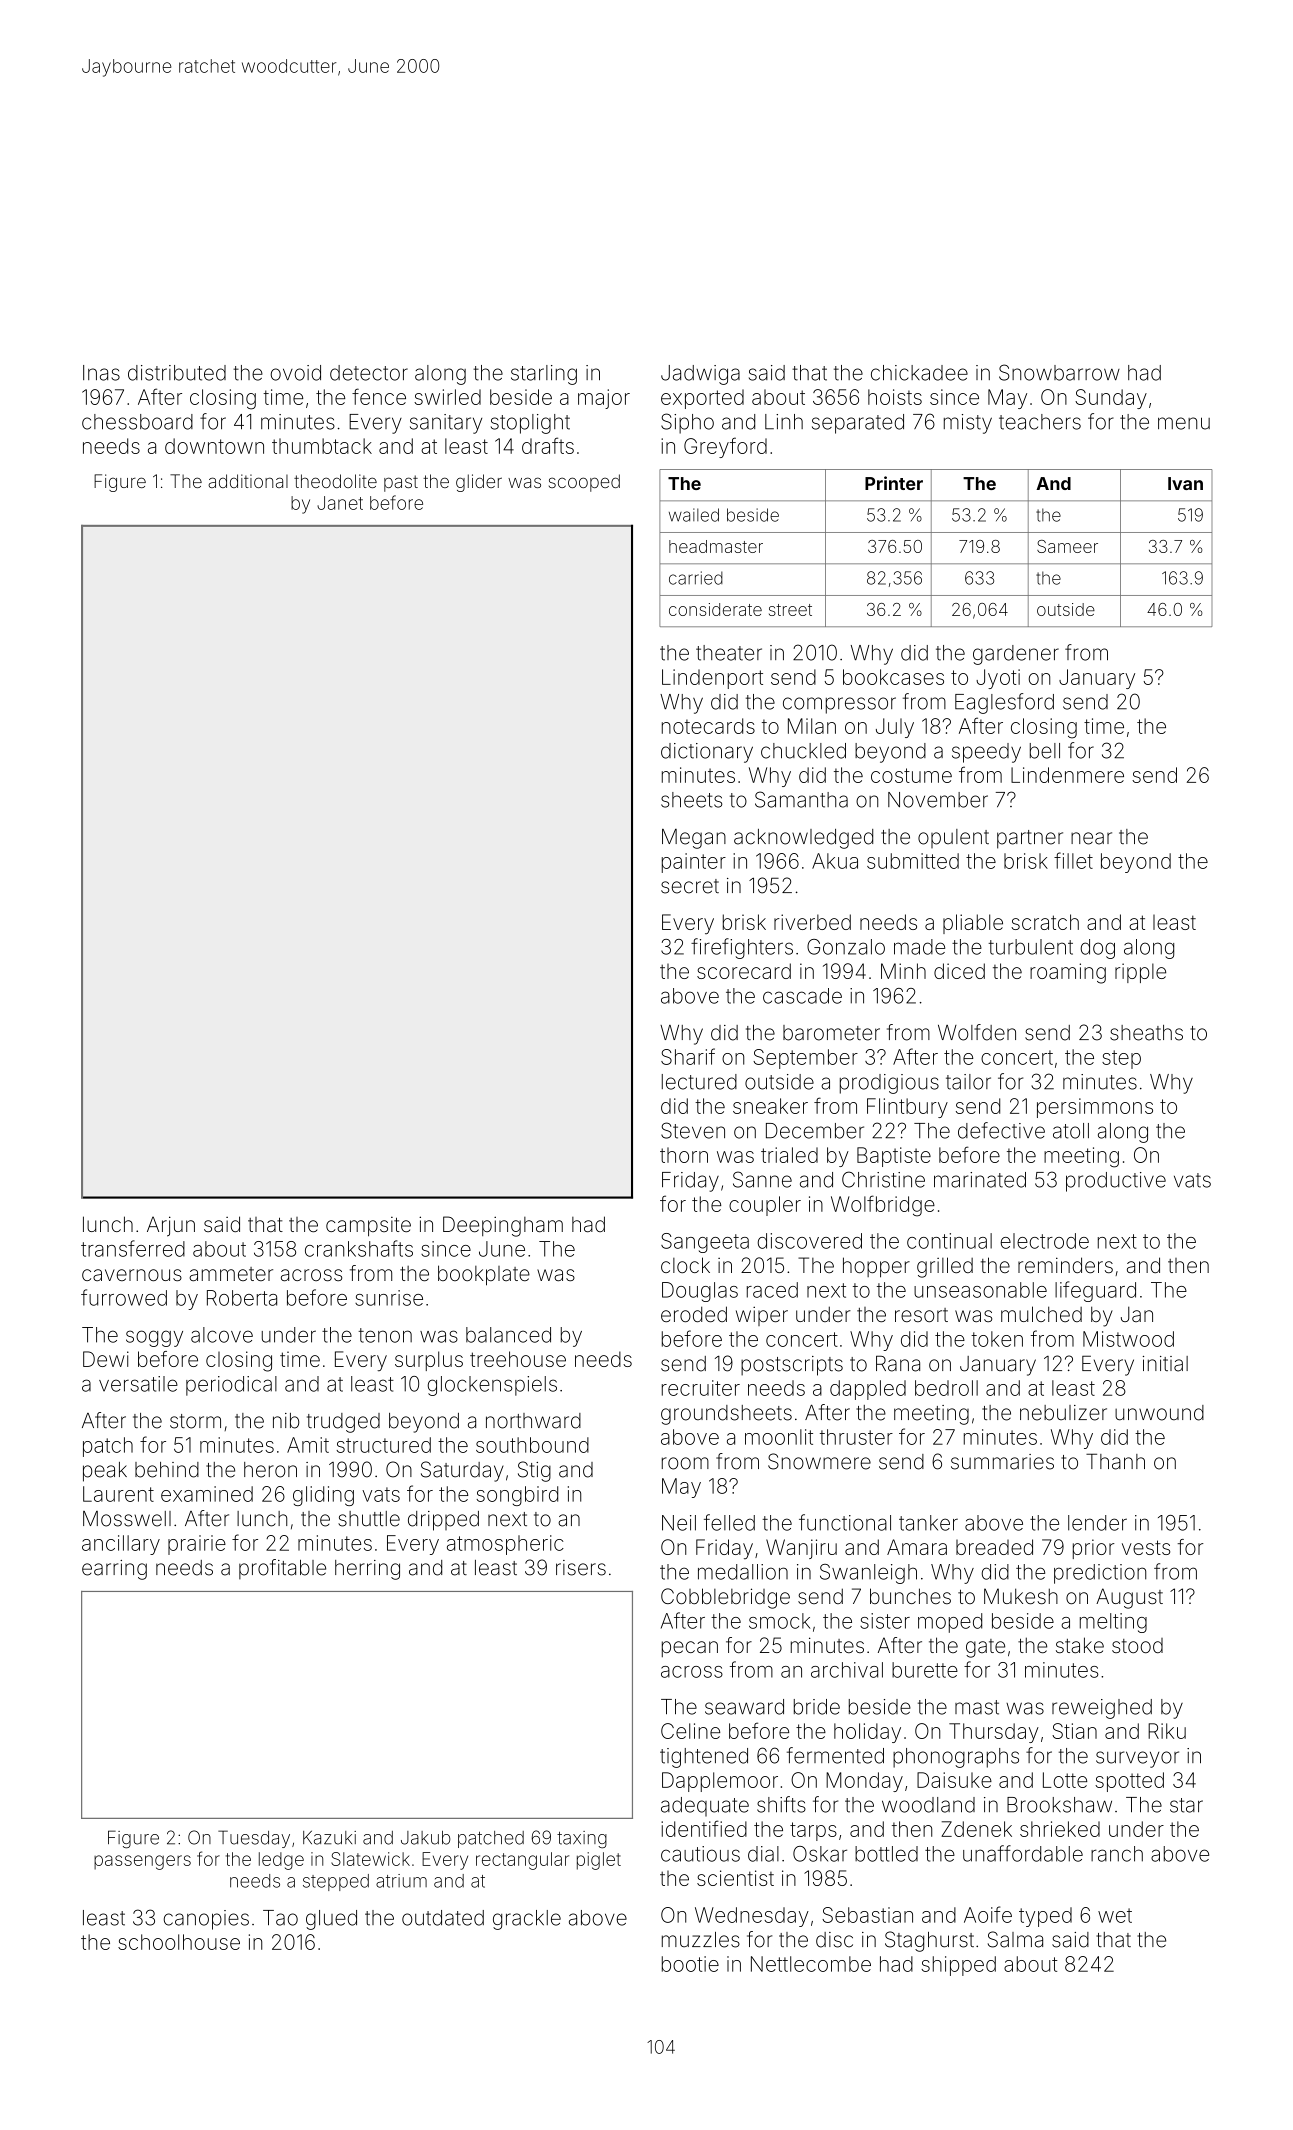  What do you see at coordinates (340, 503) in the page?
I see `Janet` at bounding box center [340, 503].
